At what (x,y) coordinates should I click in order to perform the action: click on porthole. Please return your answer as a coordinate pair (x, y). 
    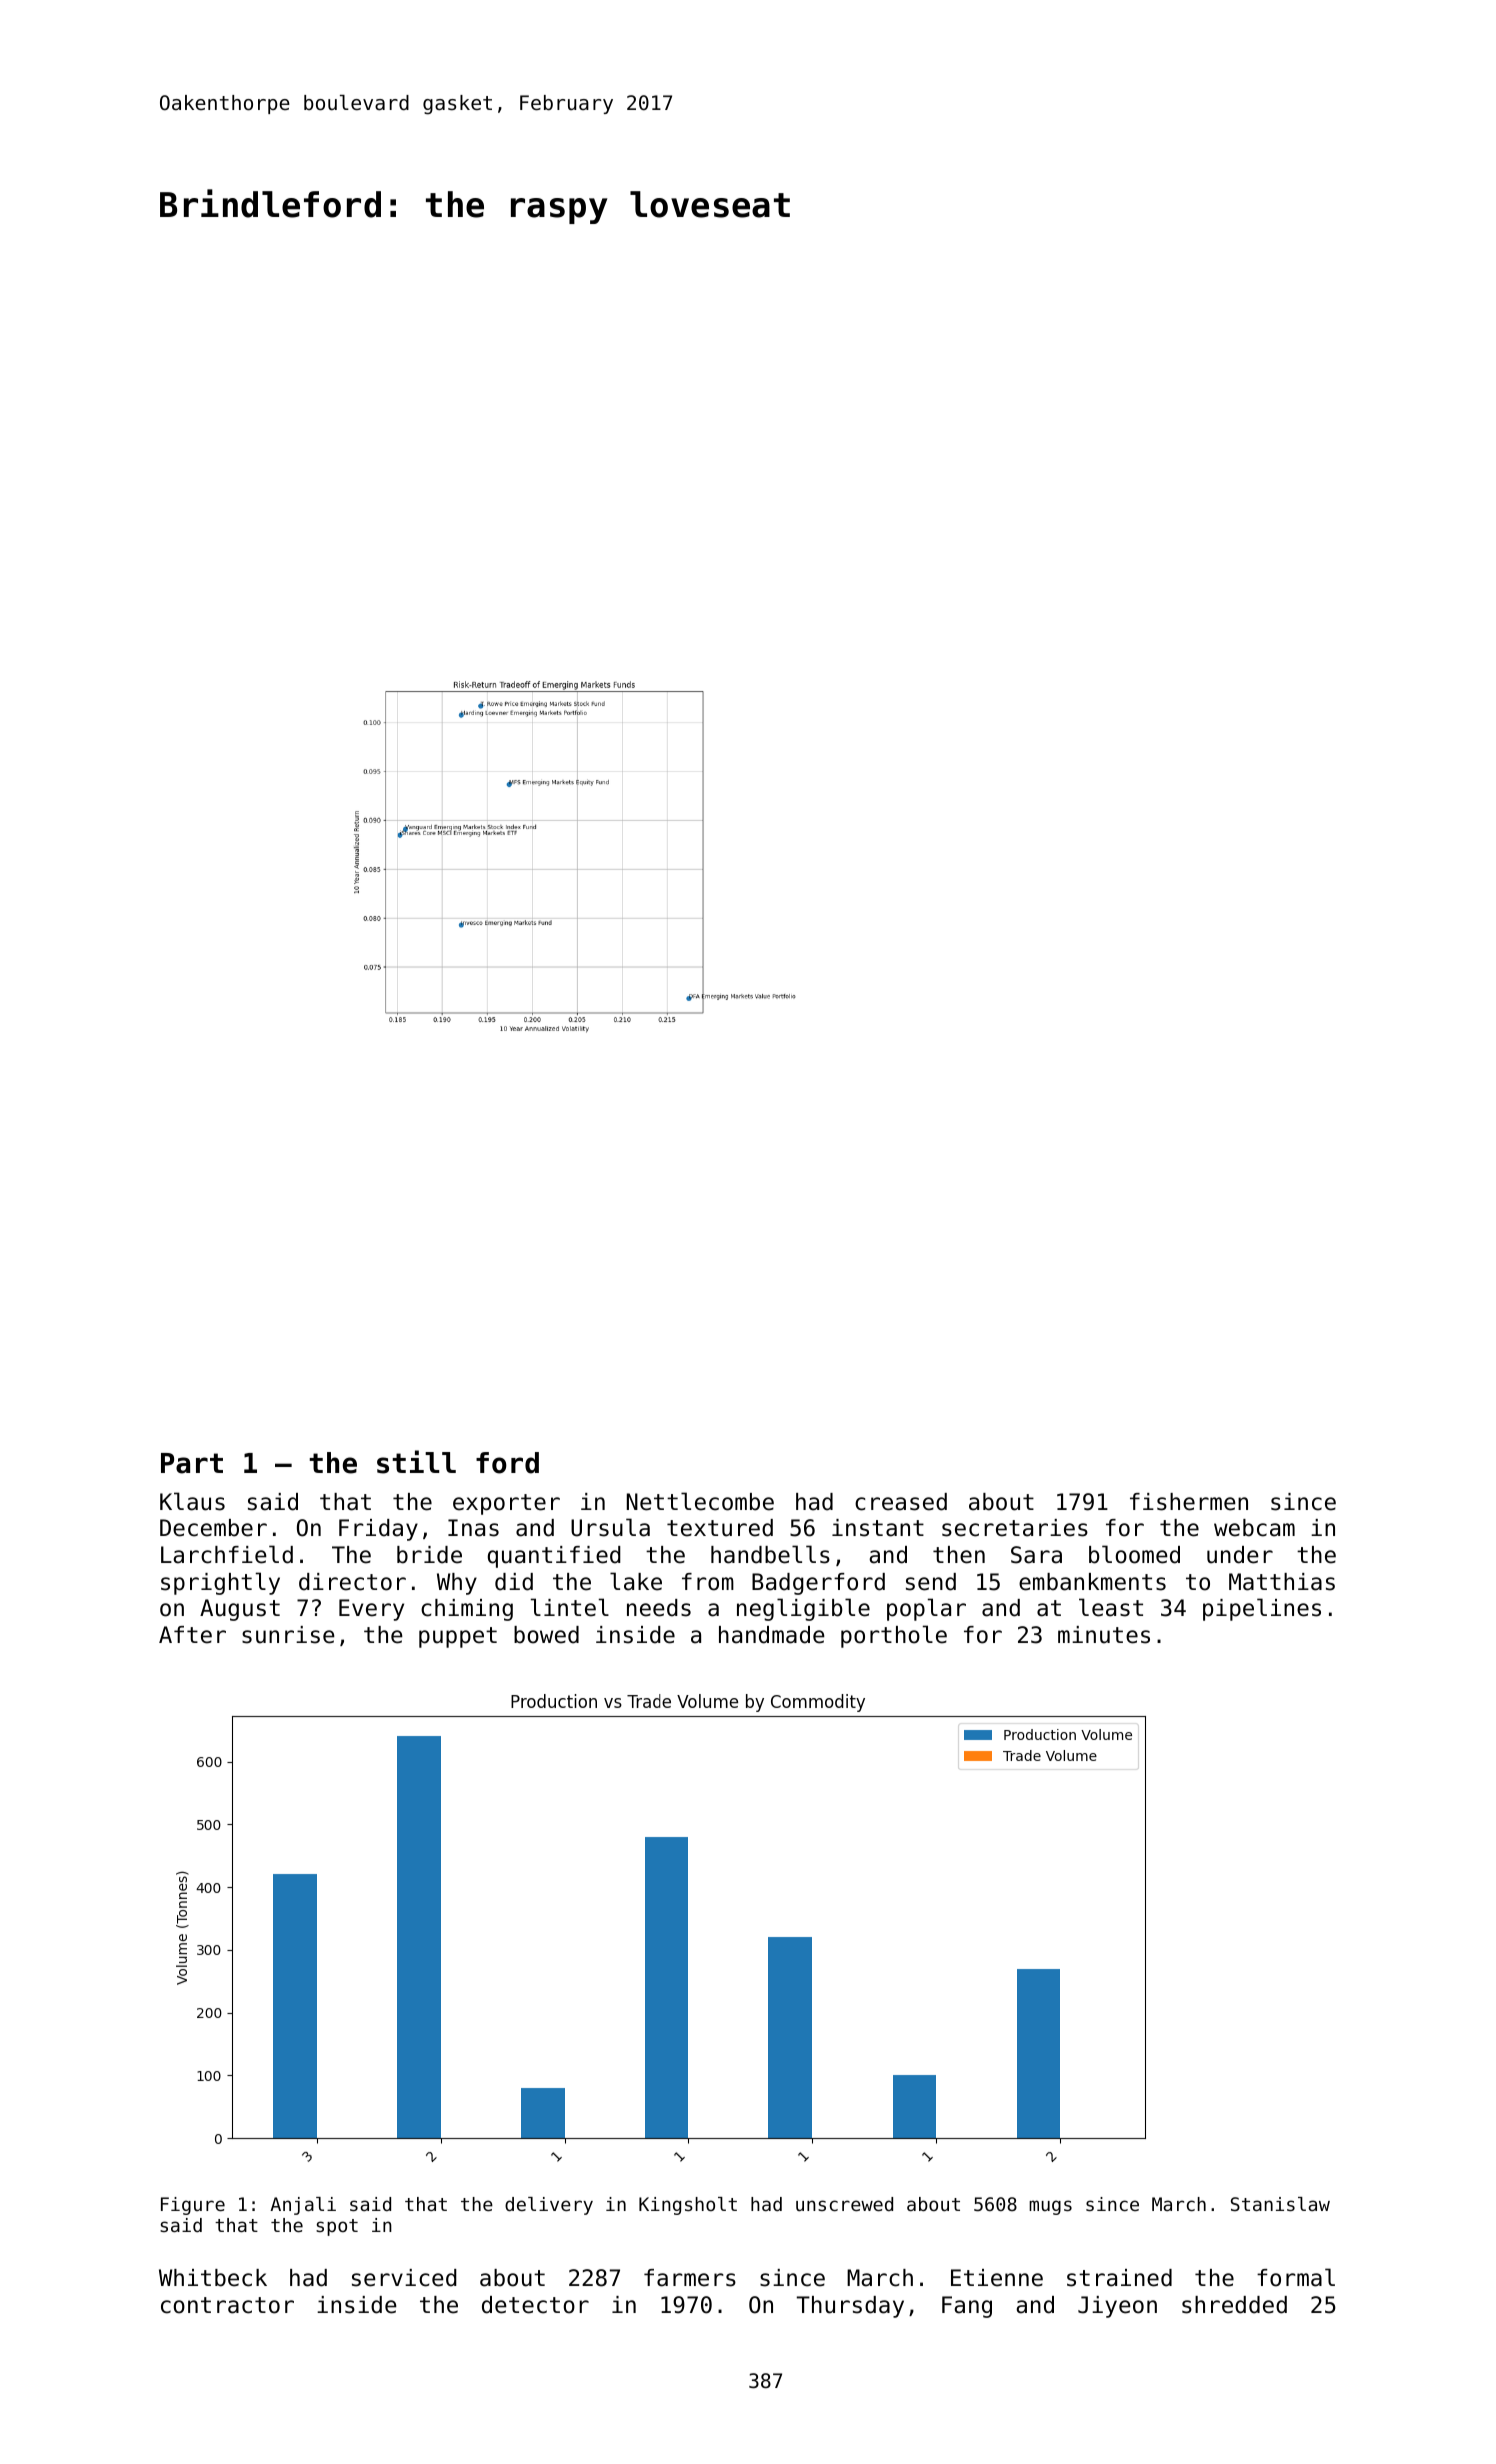
    Looking at the image, I should click on (894, 1636).
